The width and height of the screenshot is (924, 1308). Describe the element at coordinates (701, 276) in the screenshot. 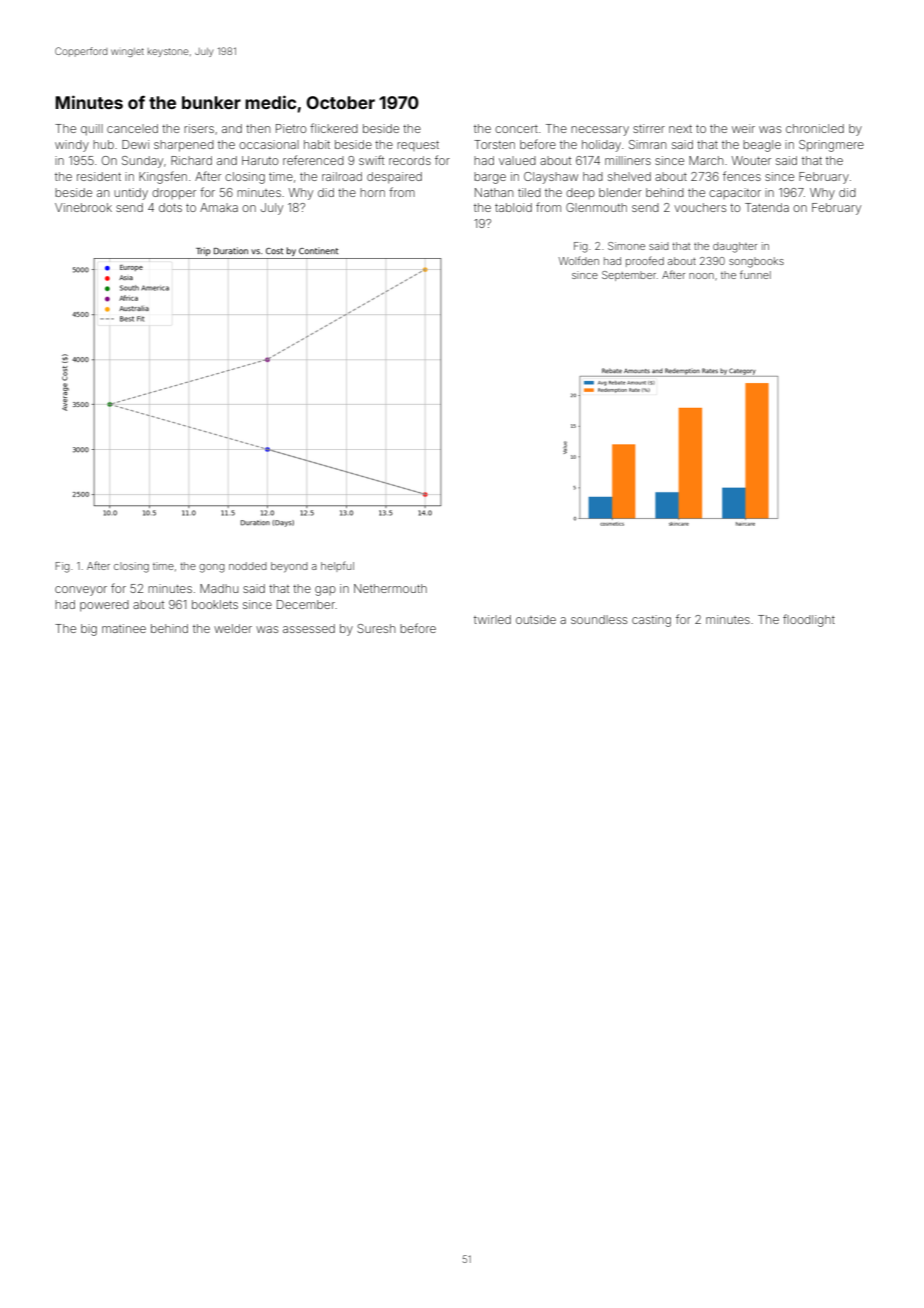

I see `noon` at that location.
